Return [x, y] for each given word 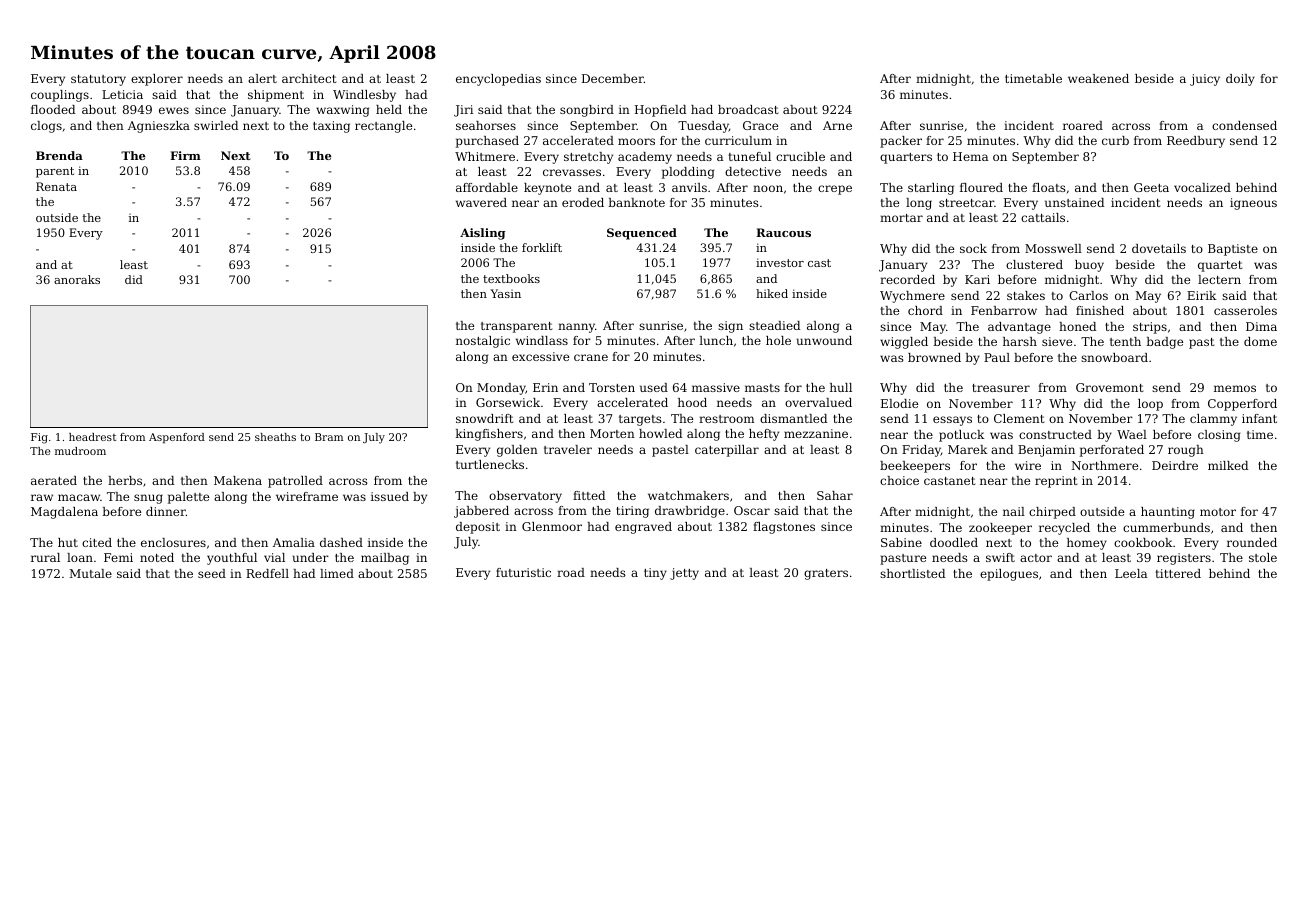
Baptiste [1233, 250]
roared [1083, 125]
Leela [1131, 573]
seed [212, 573]
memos [1235, 388]
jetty [684, 574]
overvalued [818, 402]
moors [636, 141]
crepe [835, 190]
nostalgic [483, 342]
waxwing [342, 111]
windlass [542, 340]
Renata [56, 186]
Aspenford [177, 438]
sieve [1057, 341]
